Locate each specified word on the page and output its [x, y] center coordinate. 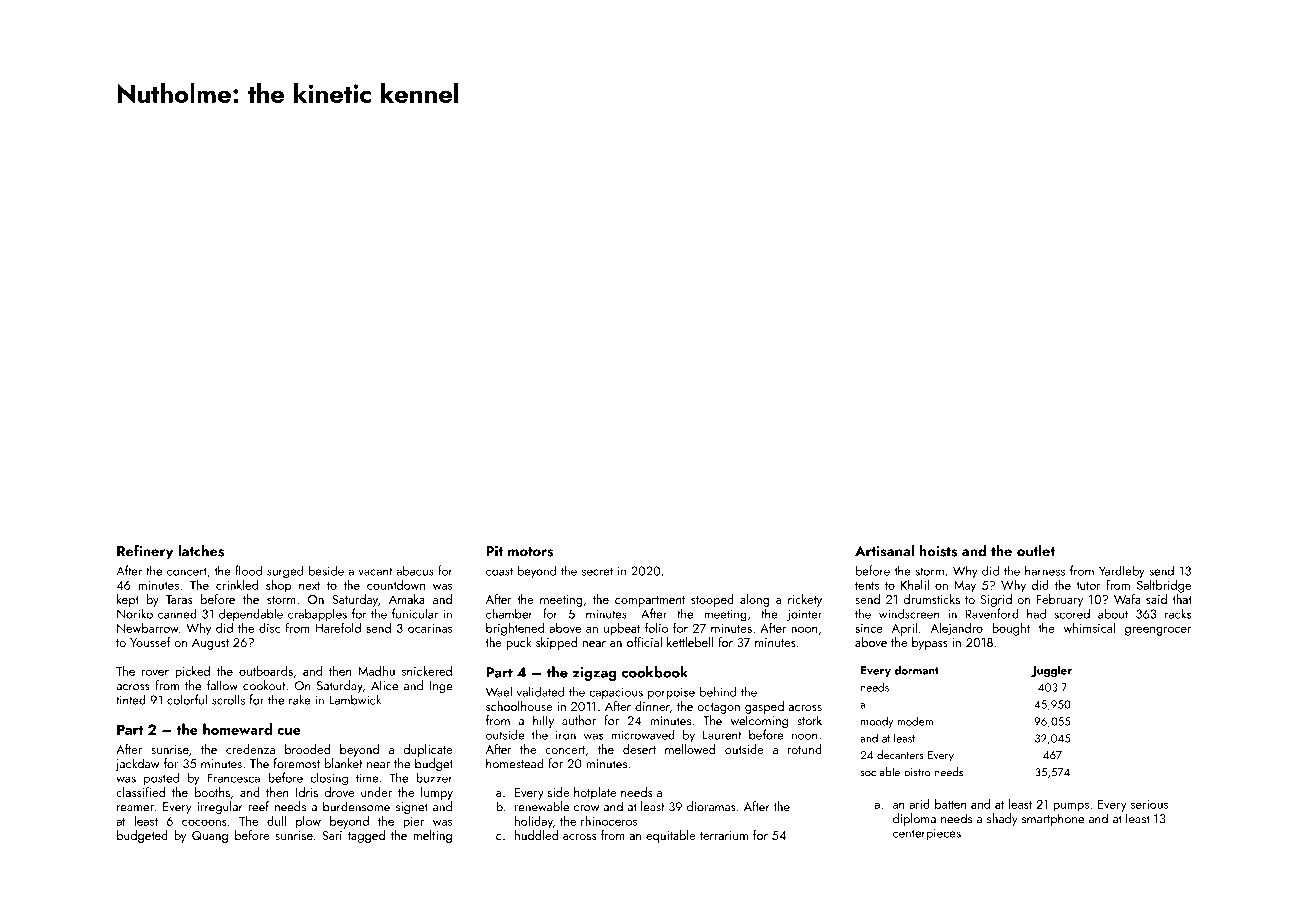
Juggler [1051, 671]
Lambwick [355, 699]
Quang [210, 837]
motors [530, 552]
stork [809, 720]
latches [201, 551]
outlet [1036, 551]
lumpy [437, 793]
